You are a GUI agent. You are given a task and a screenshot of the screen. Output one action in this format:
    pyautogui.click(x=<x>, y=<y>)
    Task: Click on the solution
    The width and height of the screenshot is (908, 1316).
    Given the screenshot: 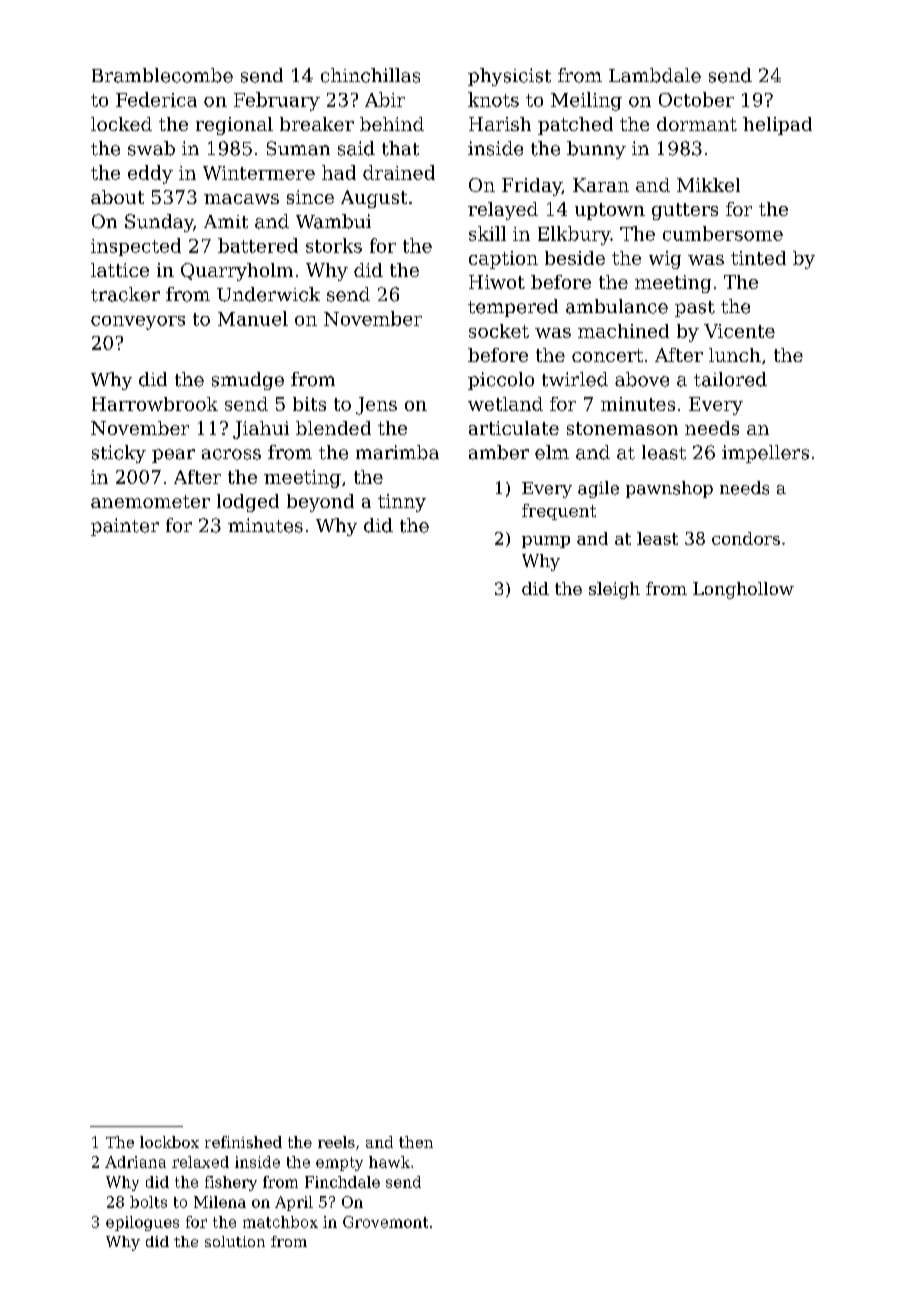 What is the action you would take?
    pyautogui.click(x=235, y=1241)
